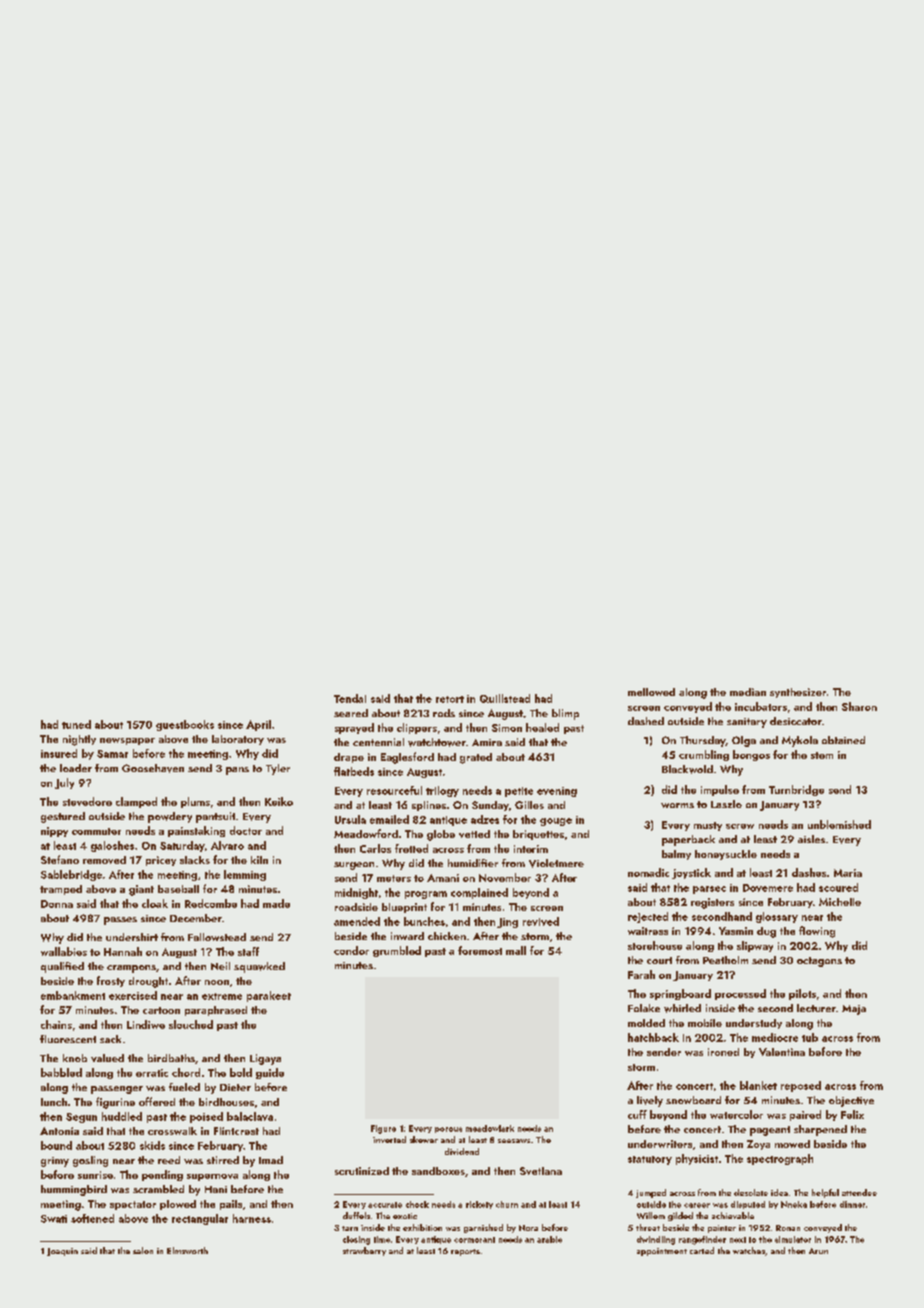 This document has height=1308, width=924. Describe the element at coordinates (748, 692) in the document. I see `median` at that location.
